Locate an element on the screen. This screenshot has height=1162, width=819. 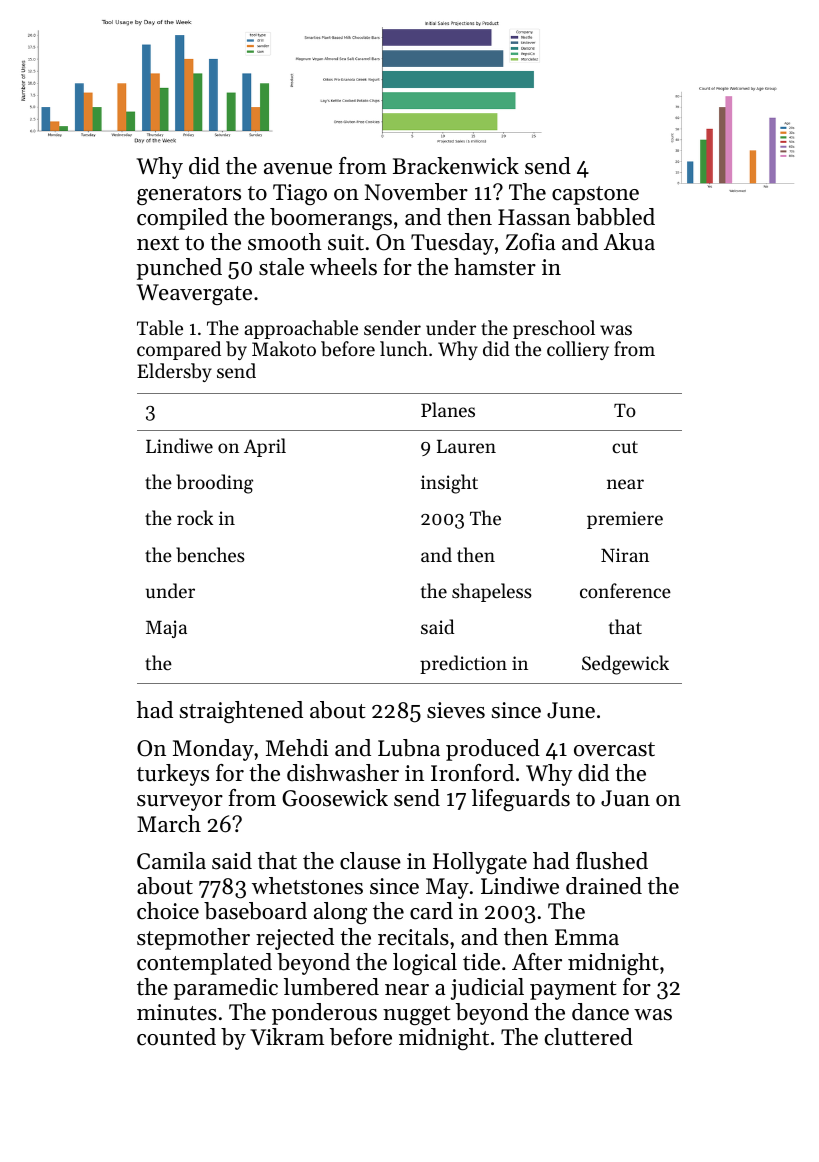
babbled is located at coordinates (615, 217).
